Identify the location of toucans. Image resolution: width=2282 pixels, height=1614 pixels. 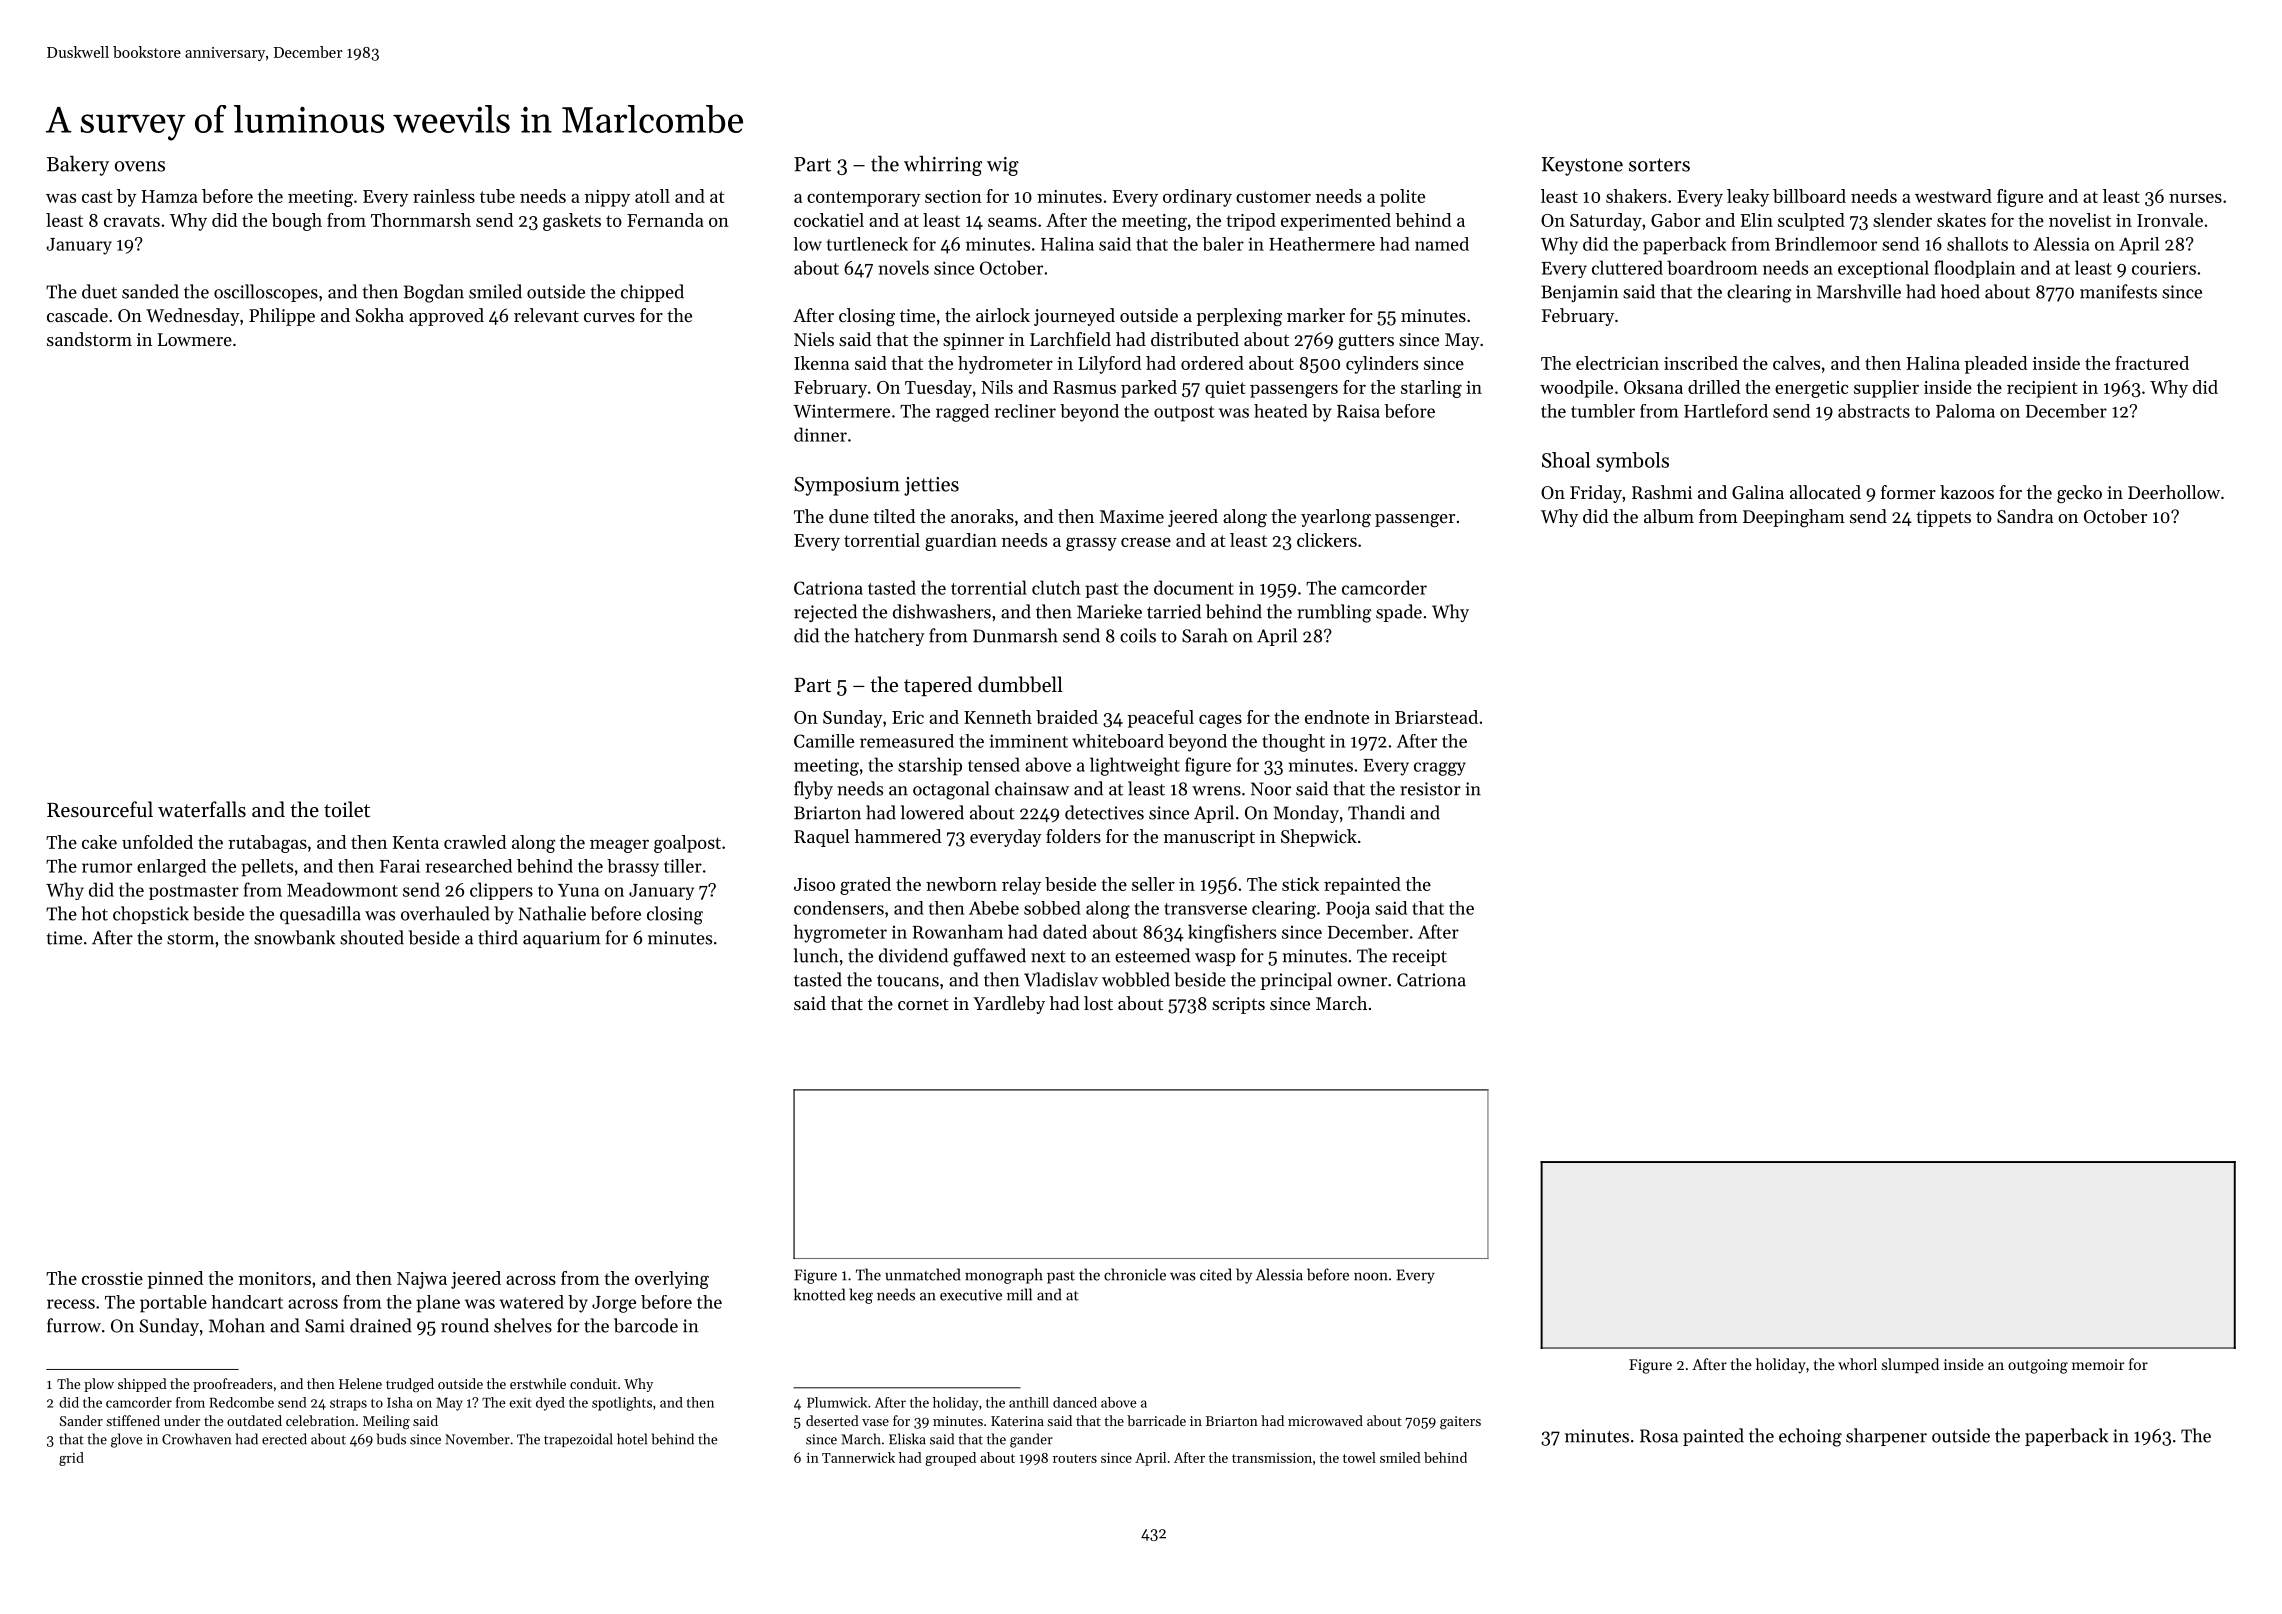
(908, 981).
